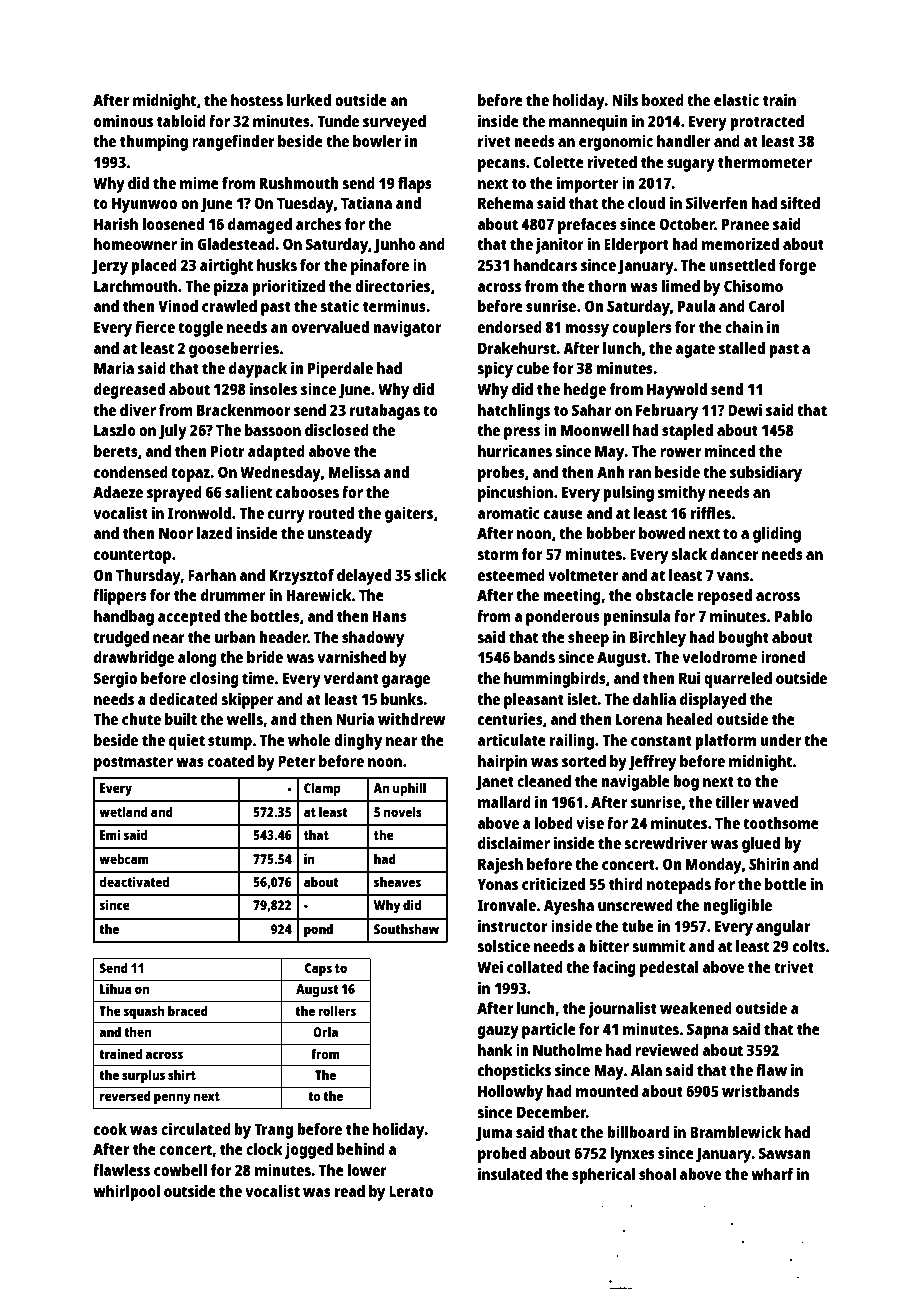 This image has height=1314, width=924. Describe the element at coordinates (663, 100) in the image. I see `boxed` at that location.
